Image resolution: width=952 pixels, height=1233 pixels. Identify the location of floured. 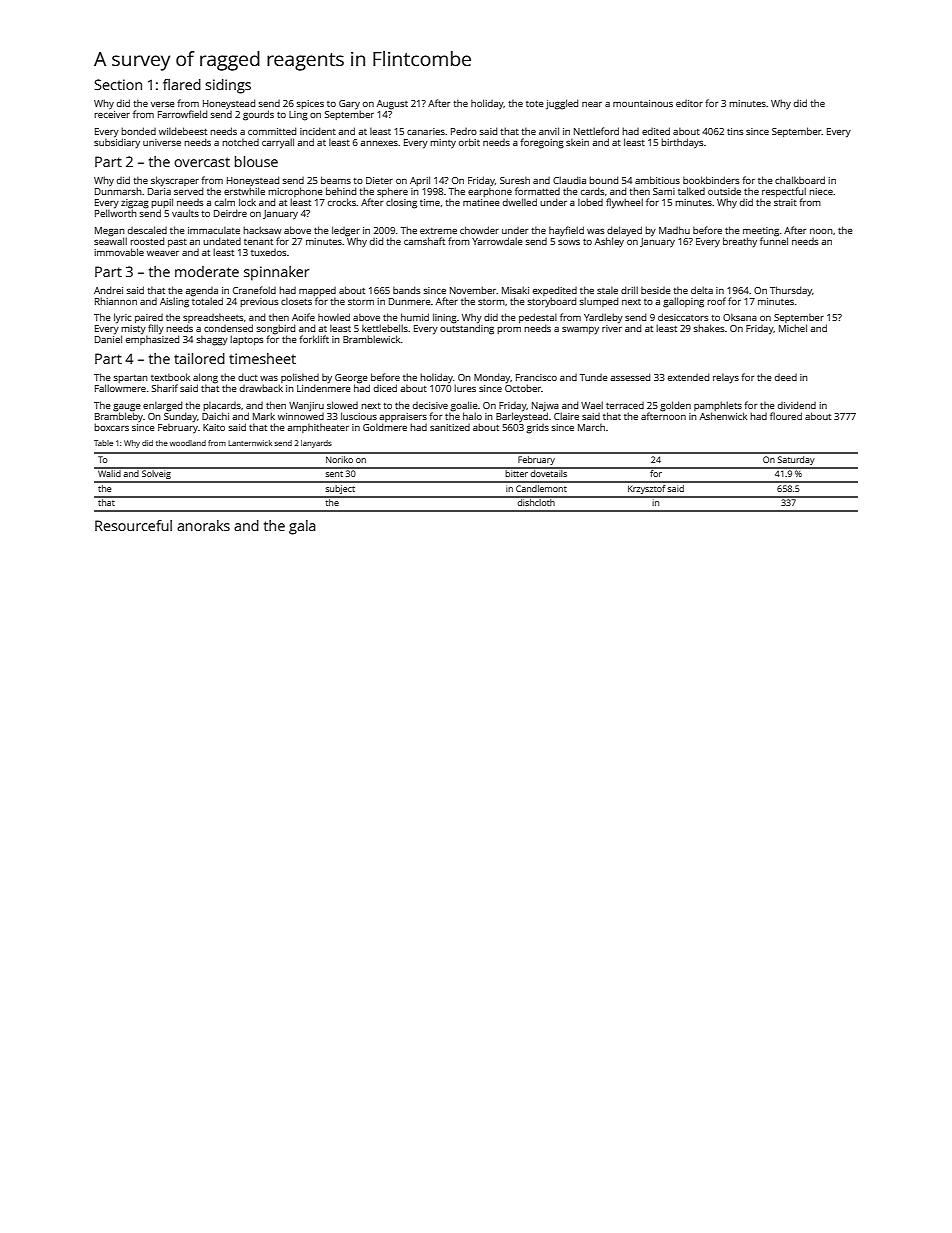
(786, 416).
